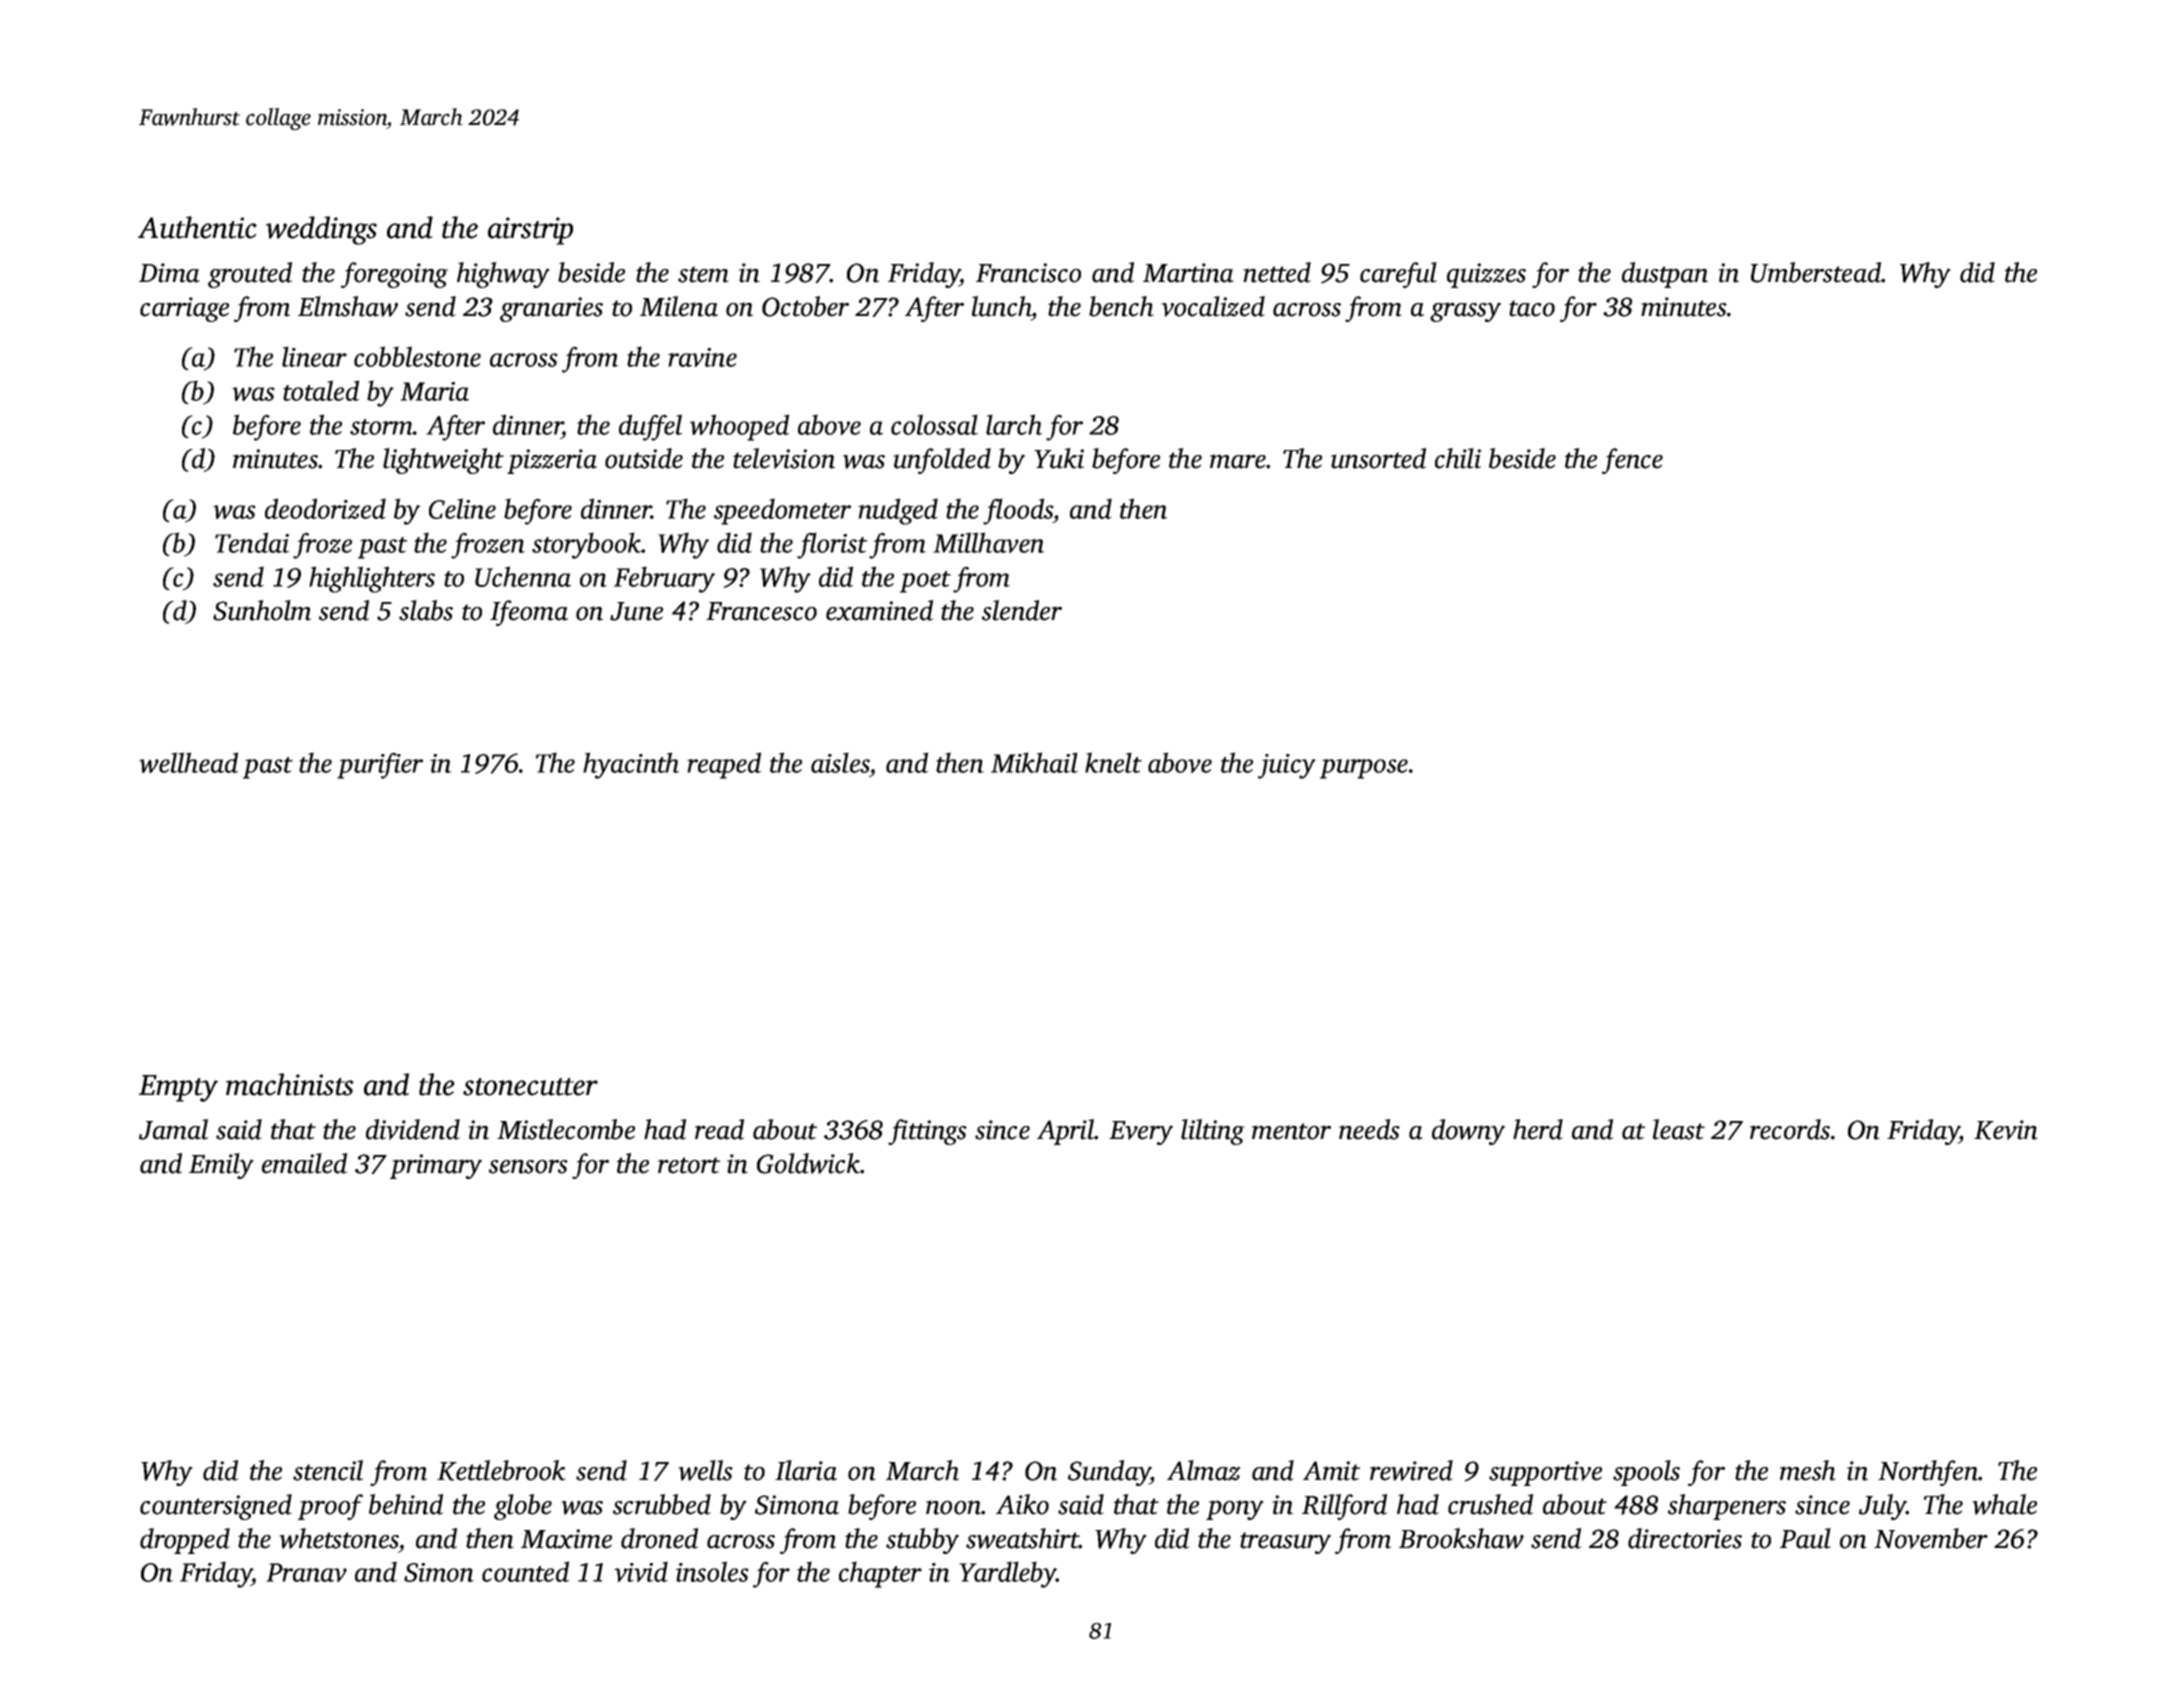 Image resolution: width=2178 pixels, height=1683 pixels. Describe the element at coordinates (1364, 769) in the screenshot. I see `purpose` at that location.
